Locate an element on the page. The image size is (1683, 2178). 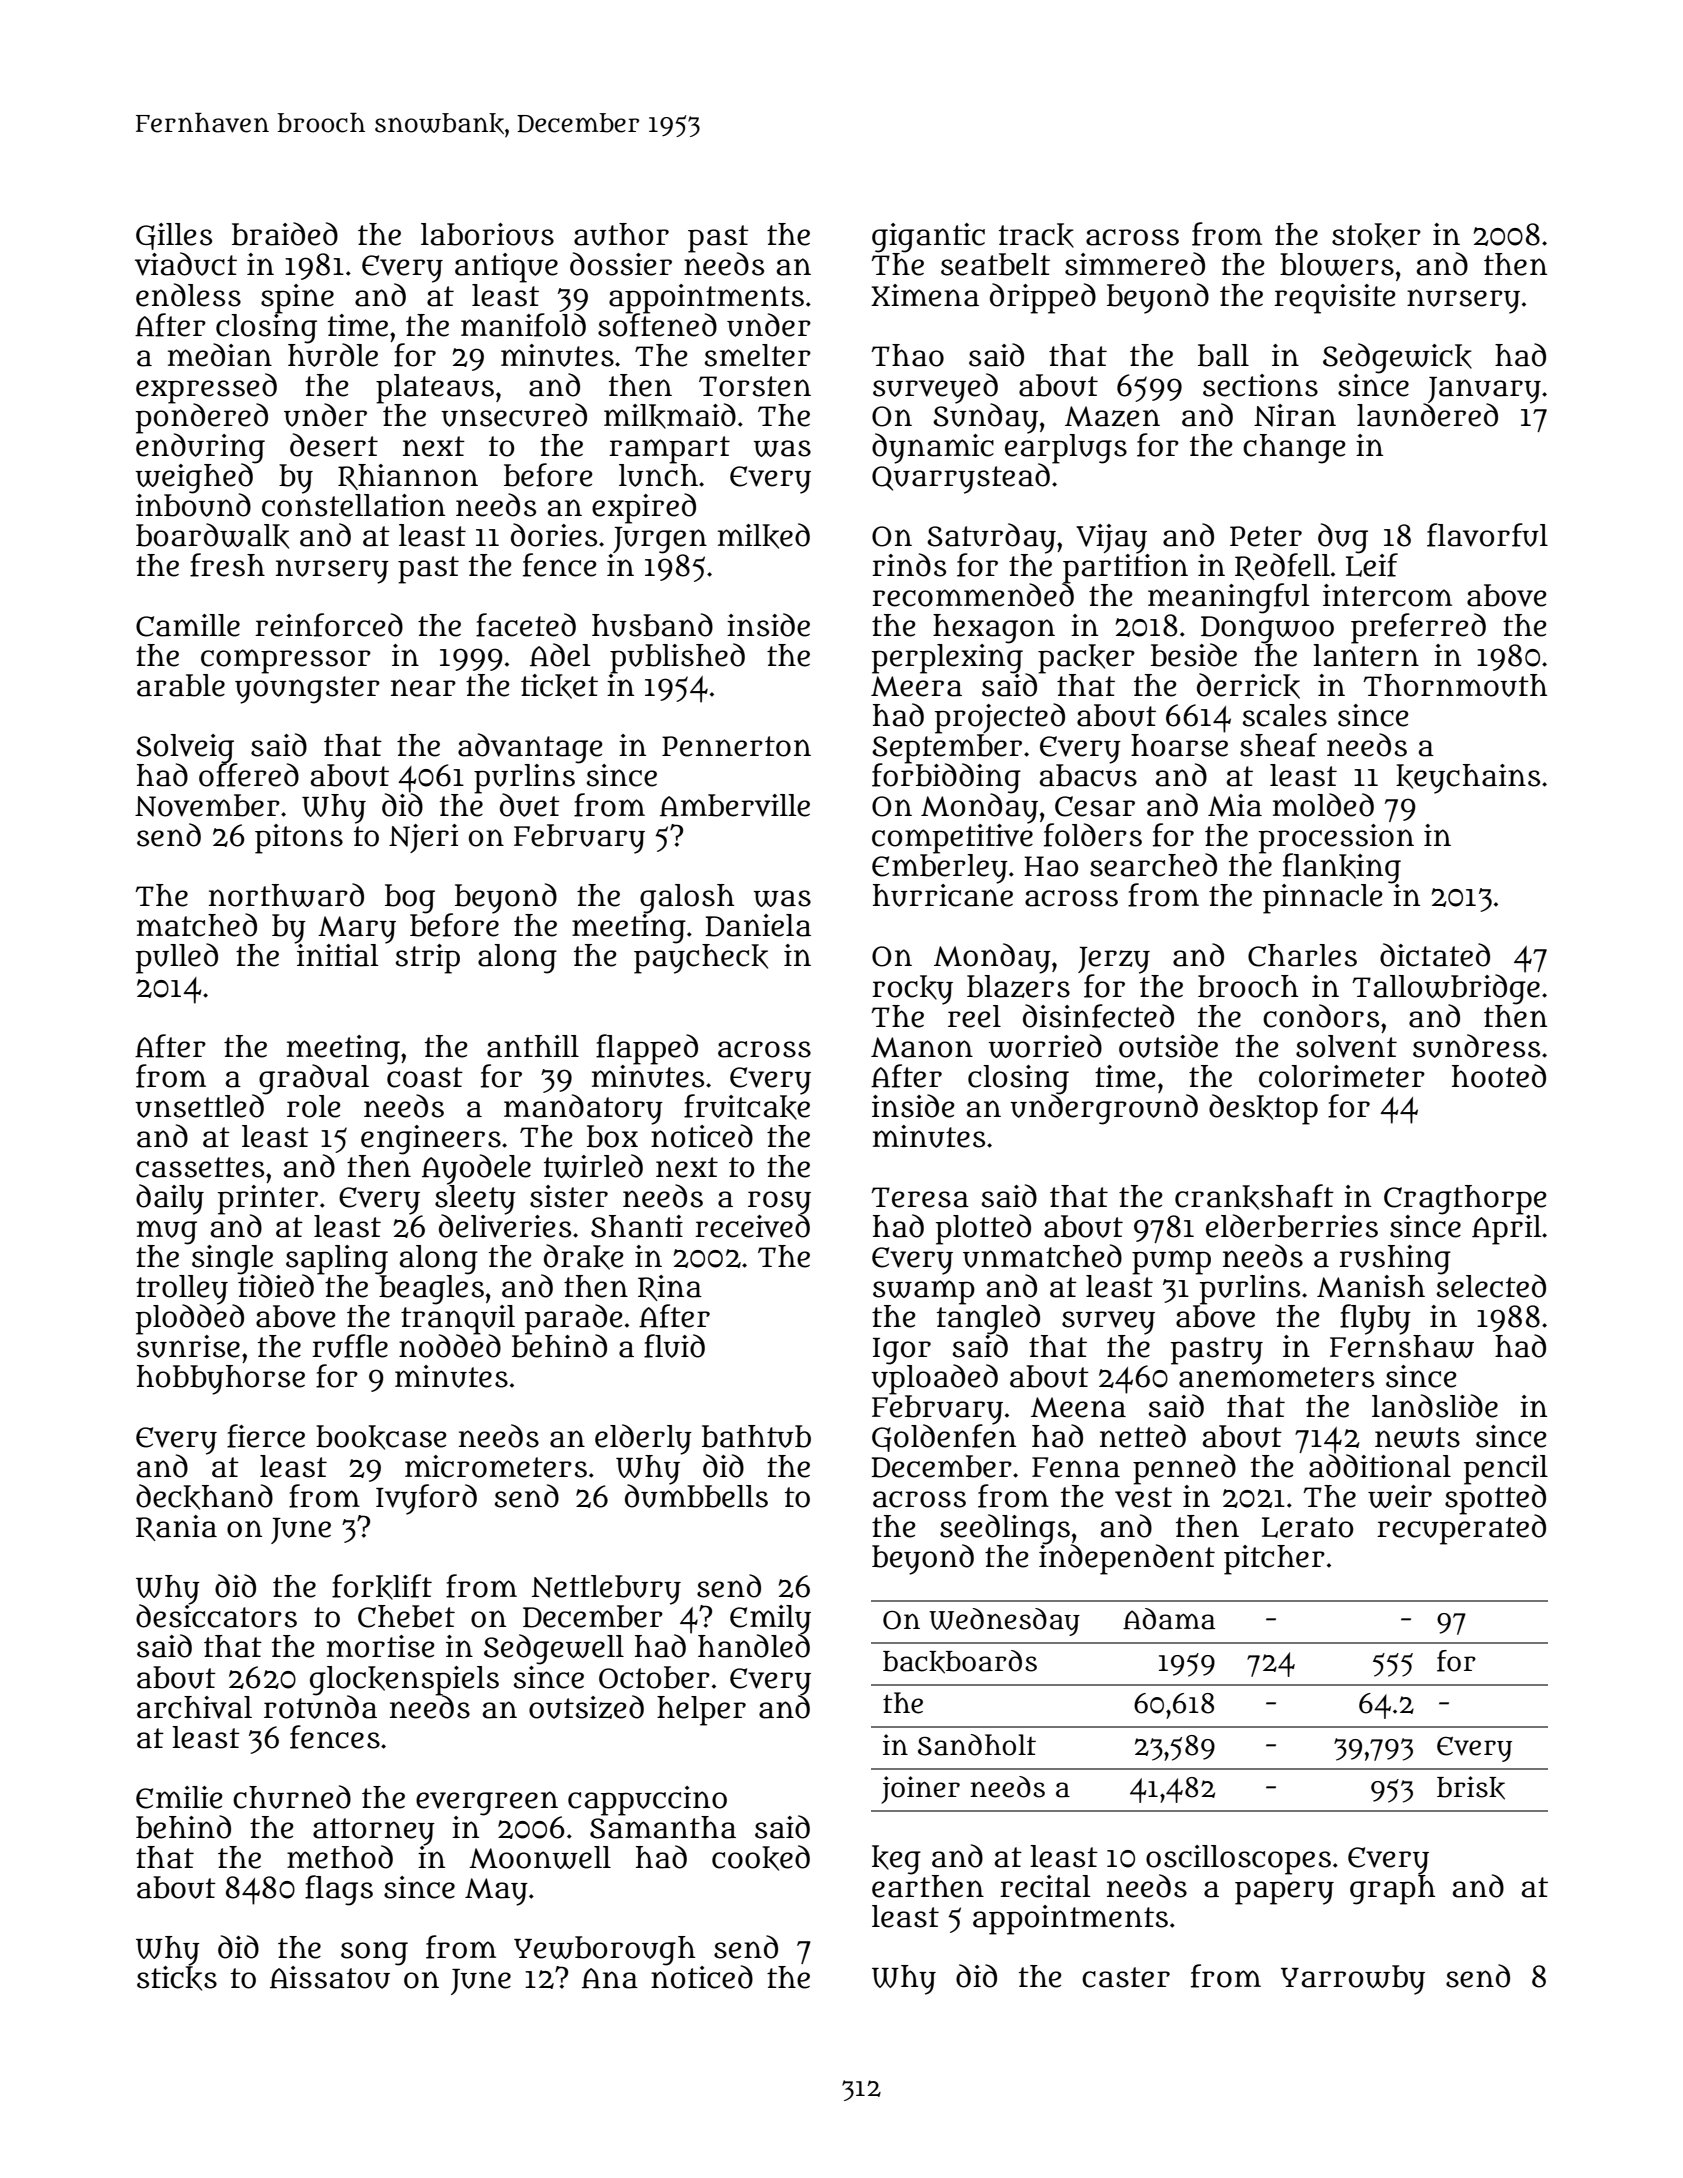
Sandholt is located at coordinates (977, 1745).
